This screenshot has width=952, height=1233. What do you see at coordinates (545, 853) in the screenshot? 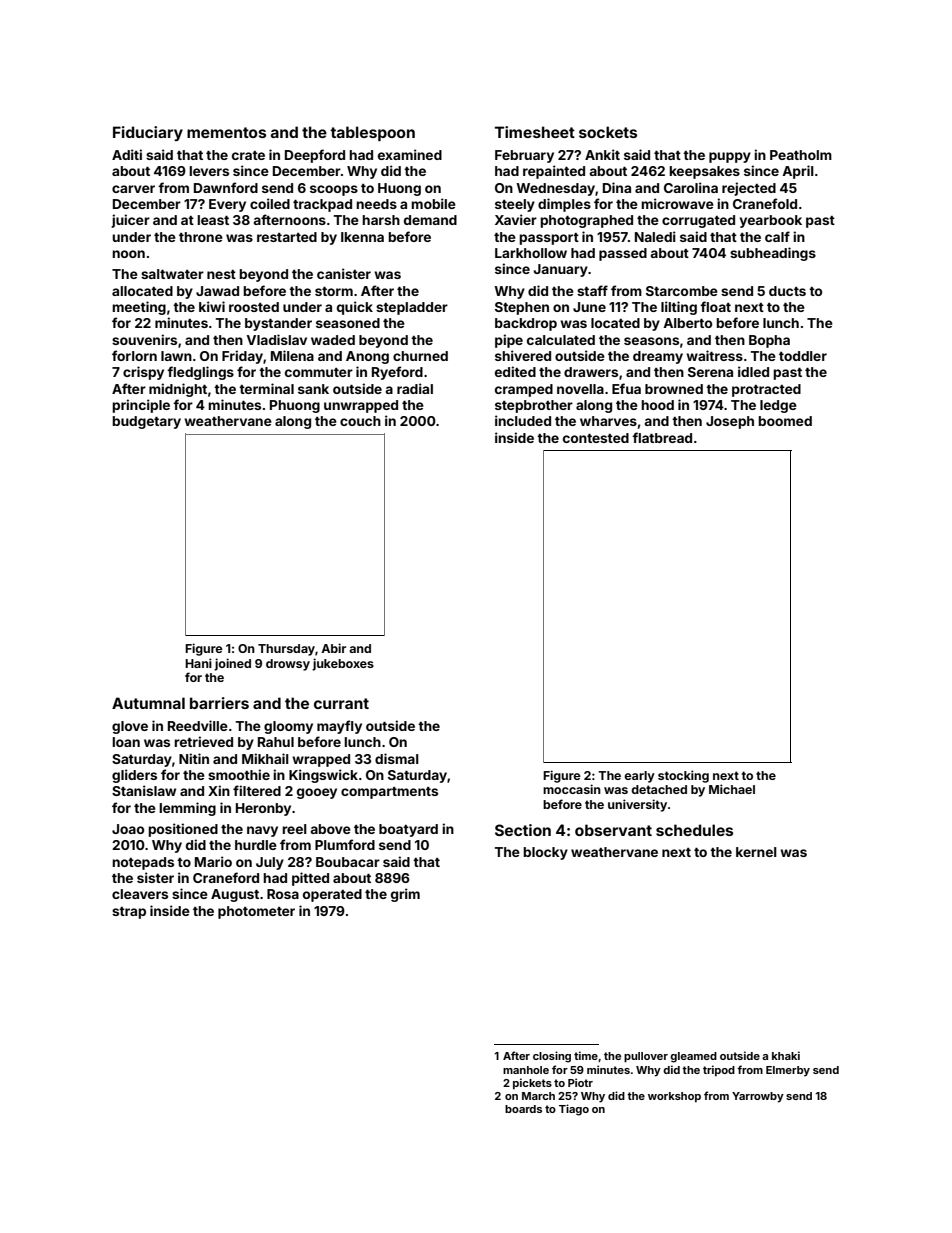
I see `blocky` at bounding box center [545, 853].
